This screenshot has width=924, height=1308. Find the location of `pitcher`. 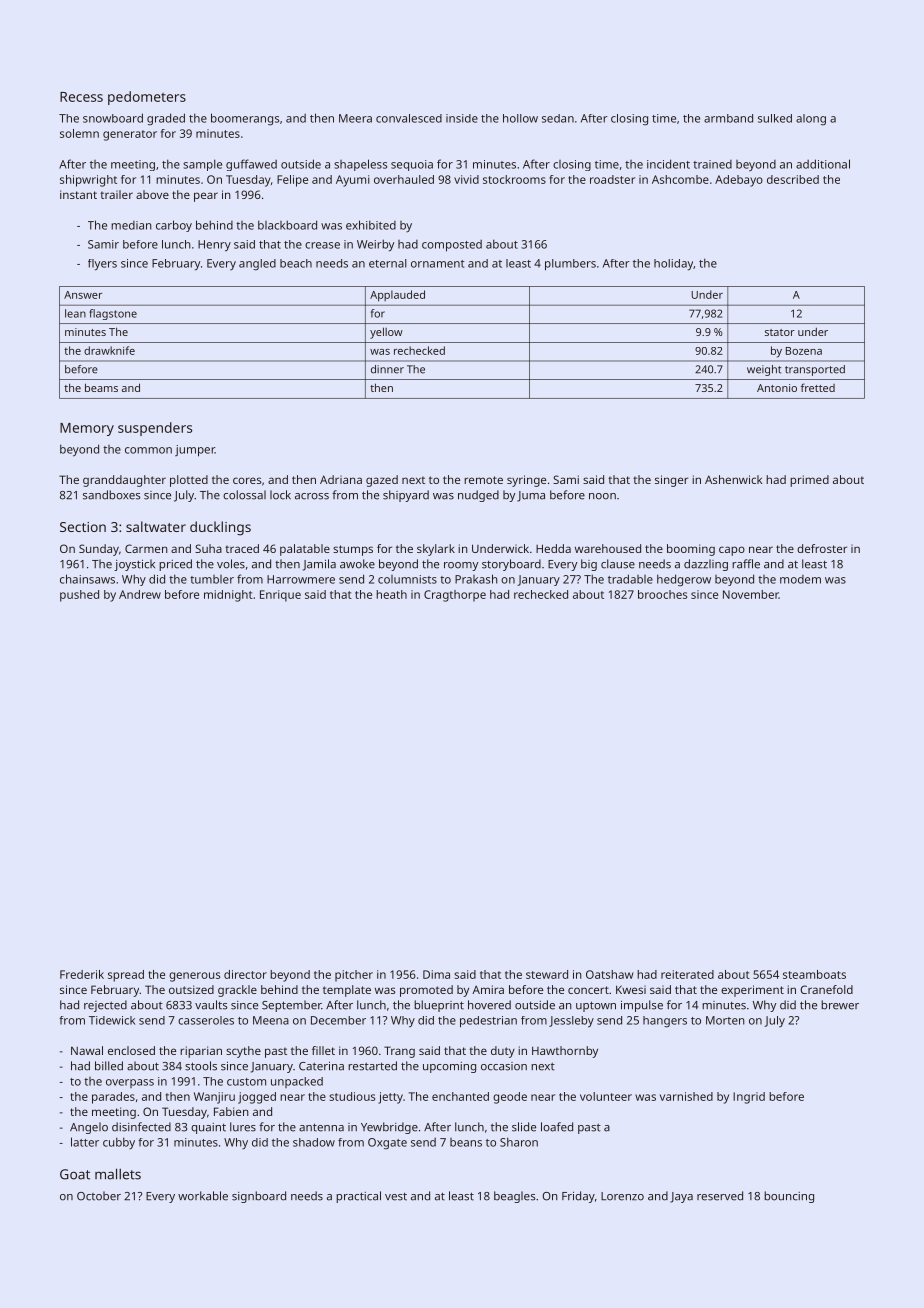

pitcher is located at coordinates (354, 976).
